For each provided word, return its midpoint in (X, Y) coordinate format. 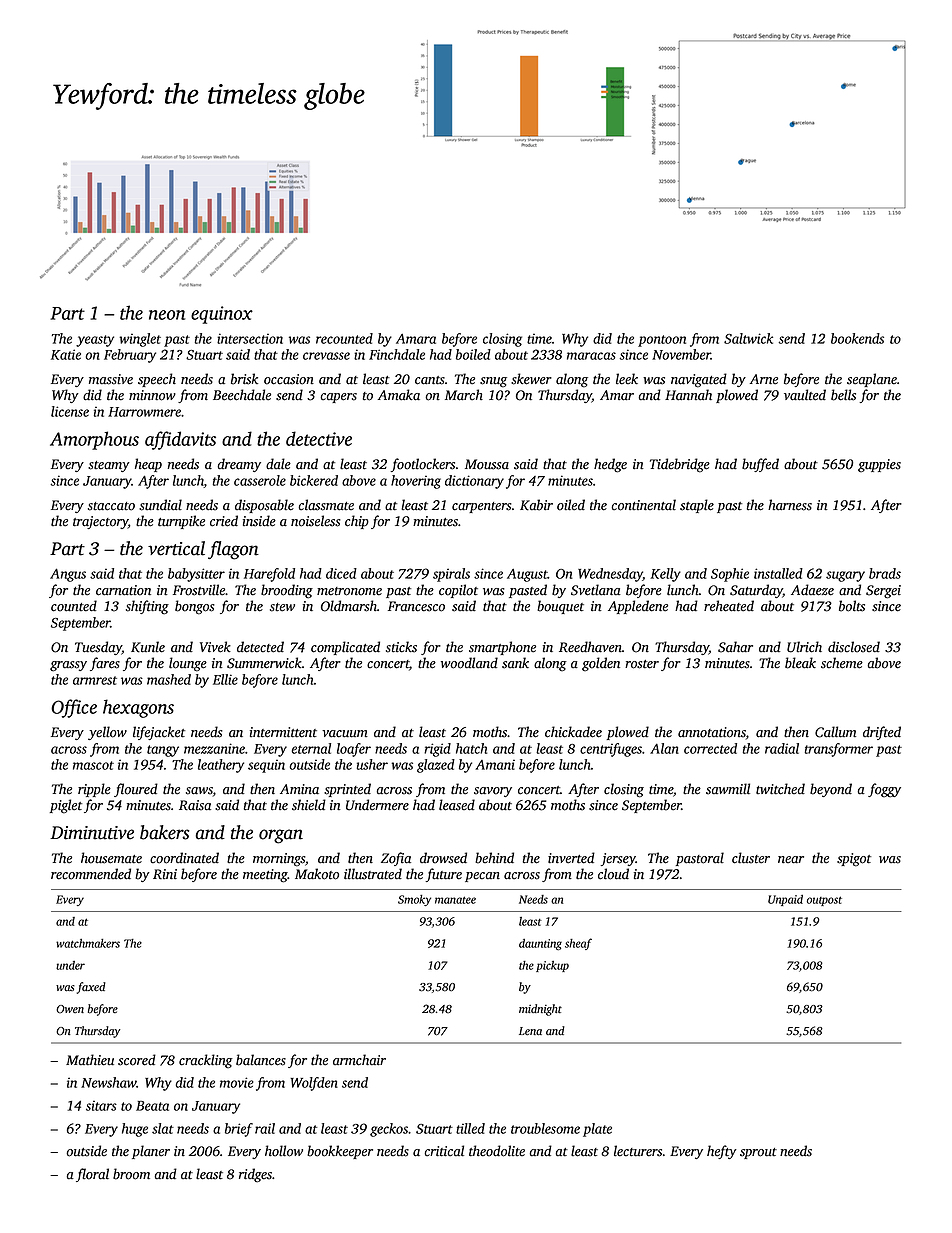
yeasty (95, 341)
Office (74, 708)
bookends (857, 338)
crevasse (326, 356)
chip (357, 522)
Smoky (414, 900)
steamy (109, 466)
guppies (879, 466)
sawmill (728, 789)
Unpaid (785, 900)
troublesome (545, 1128)
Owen (70, 1009)
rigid (437, 750)
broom (131, 1174)
